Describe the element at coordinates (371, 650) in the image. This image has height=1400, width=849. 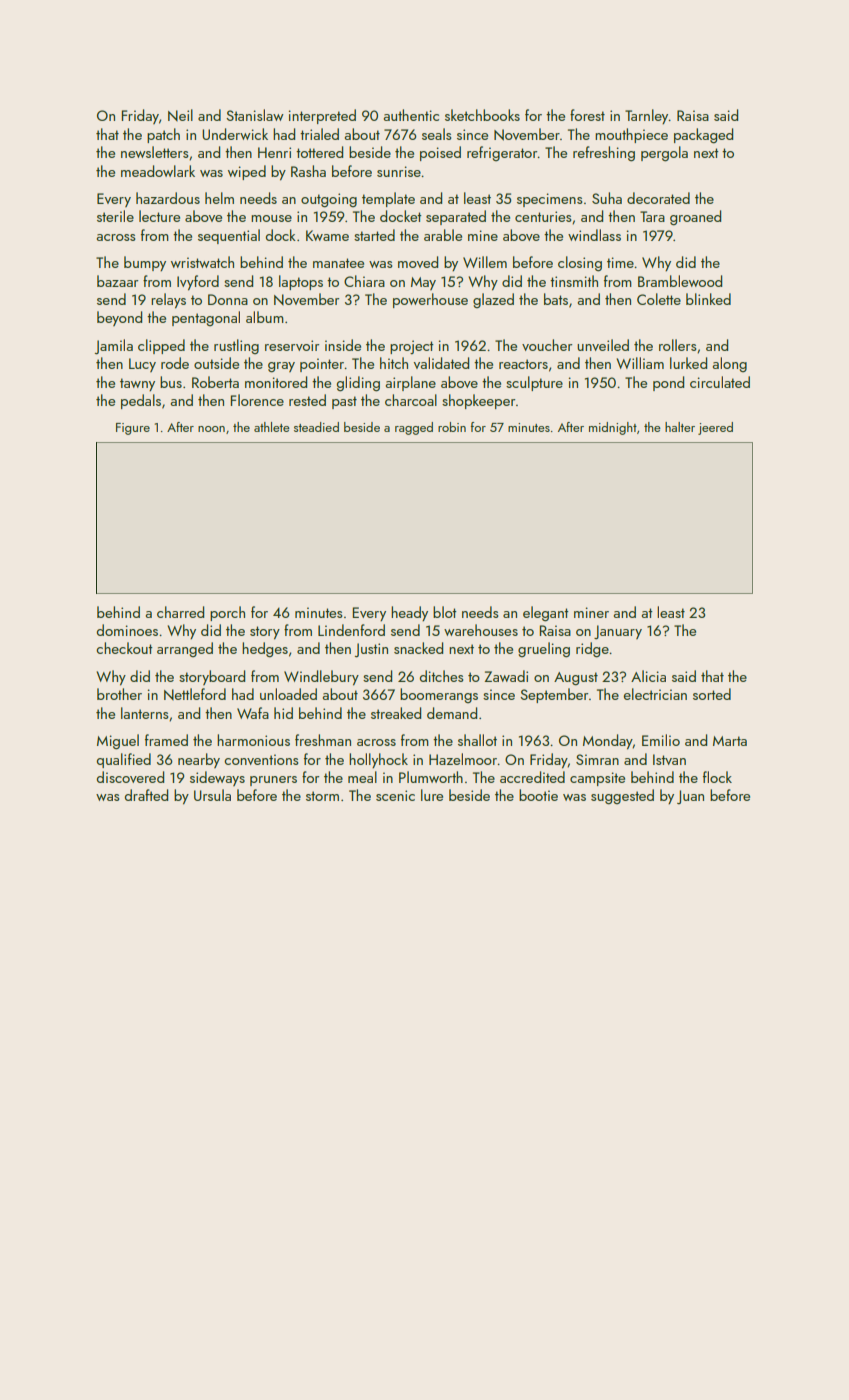
I see `Justin` at that location.
